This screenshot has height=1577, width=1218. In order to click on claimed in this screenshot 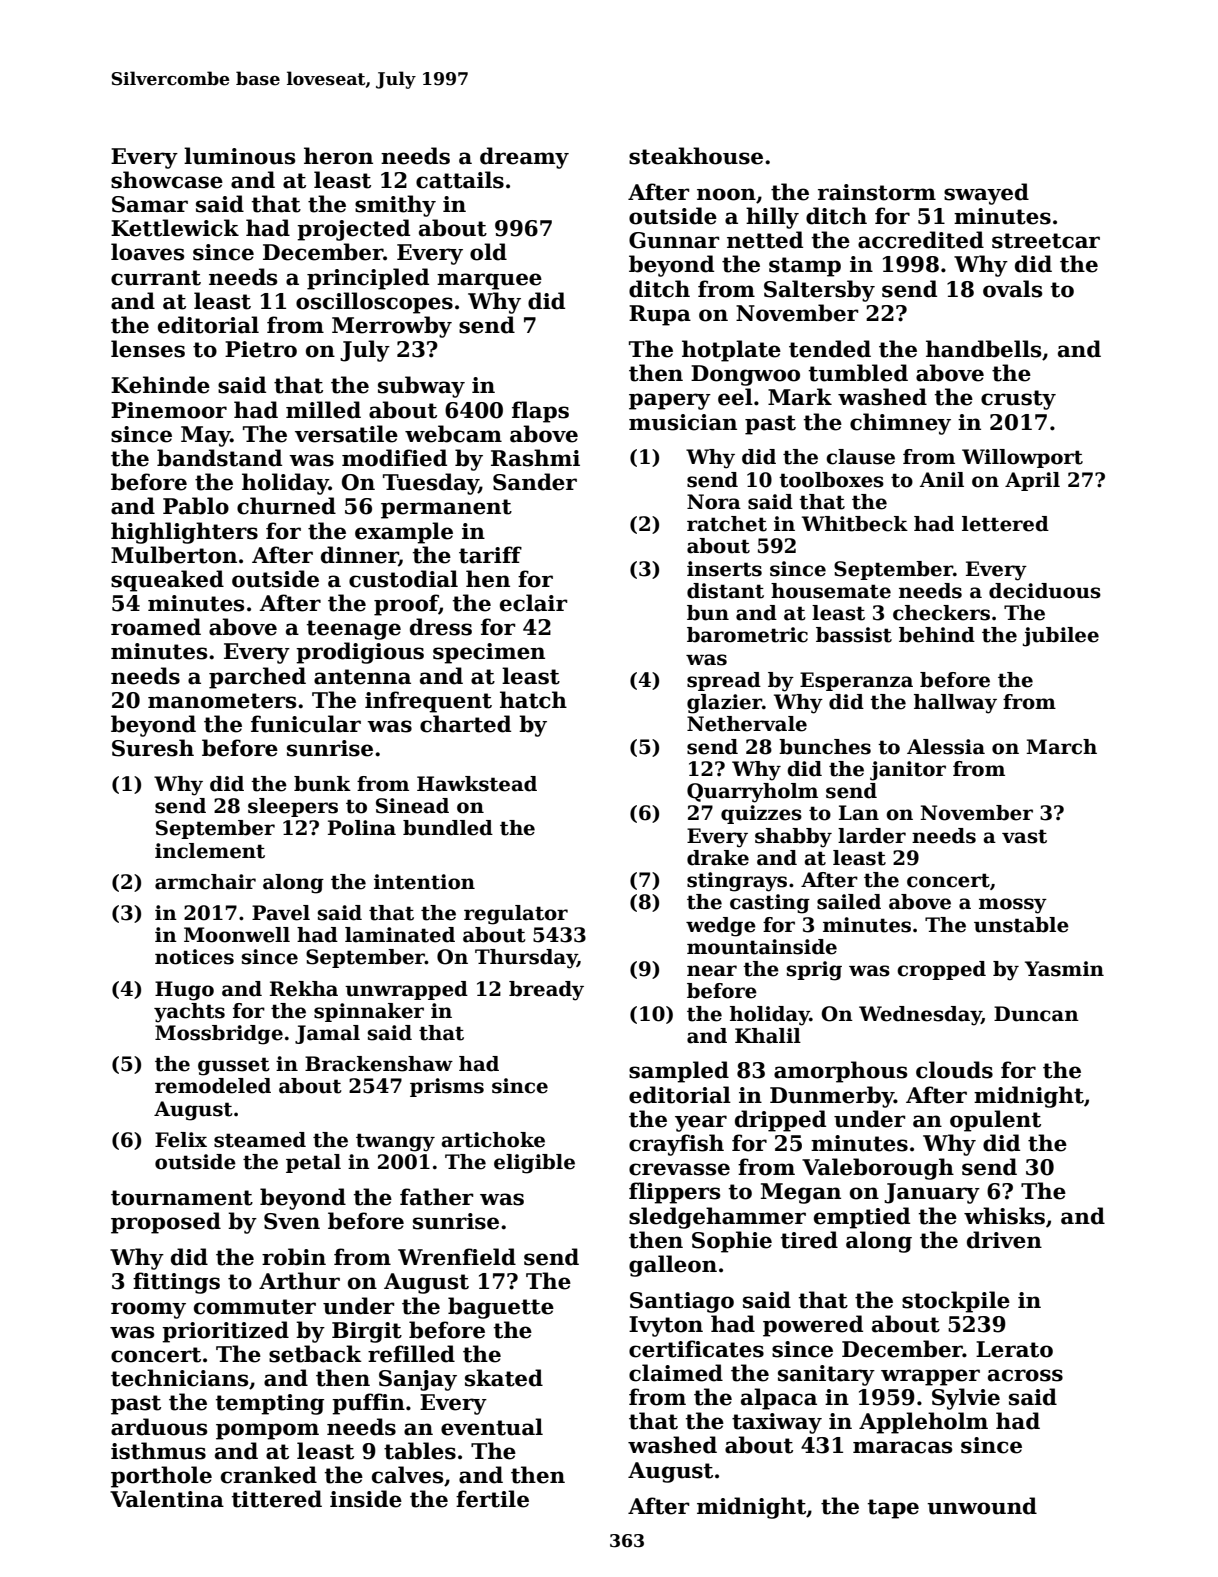, I will do `click(676, 1373)`.
